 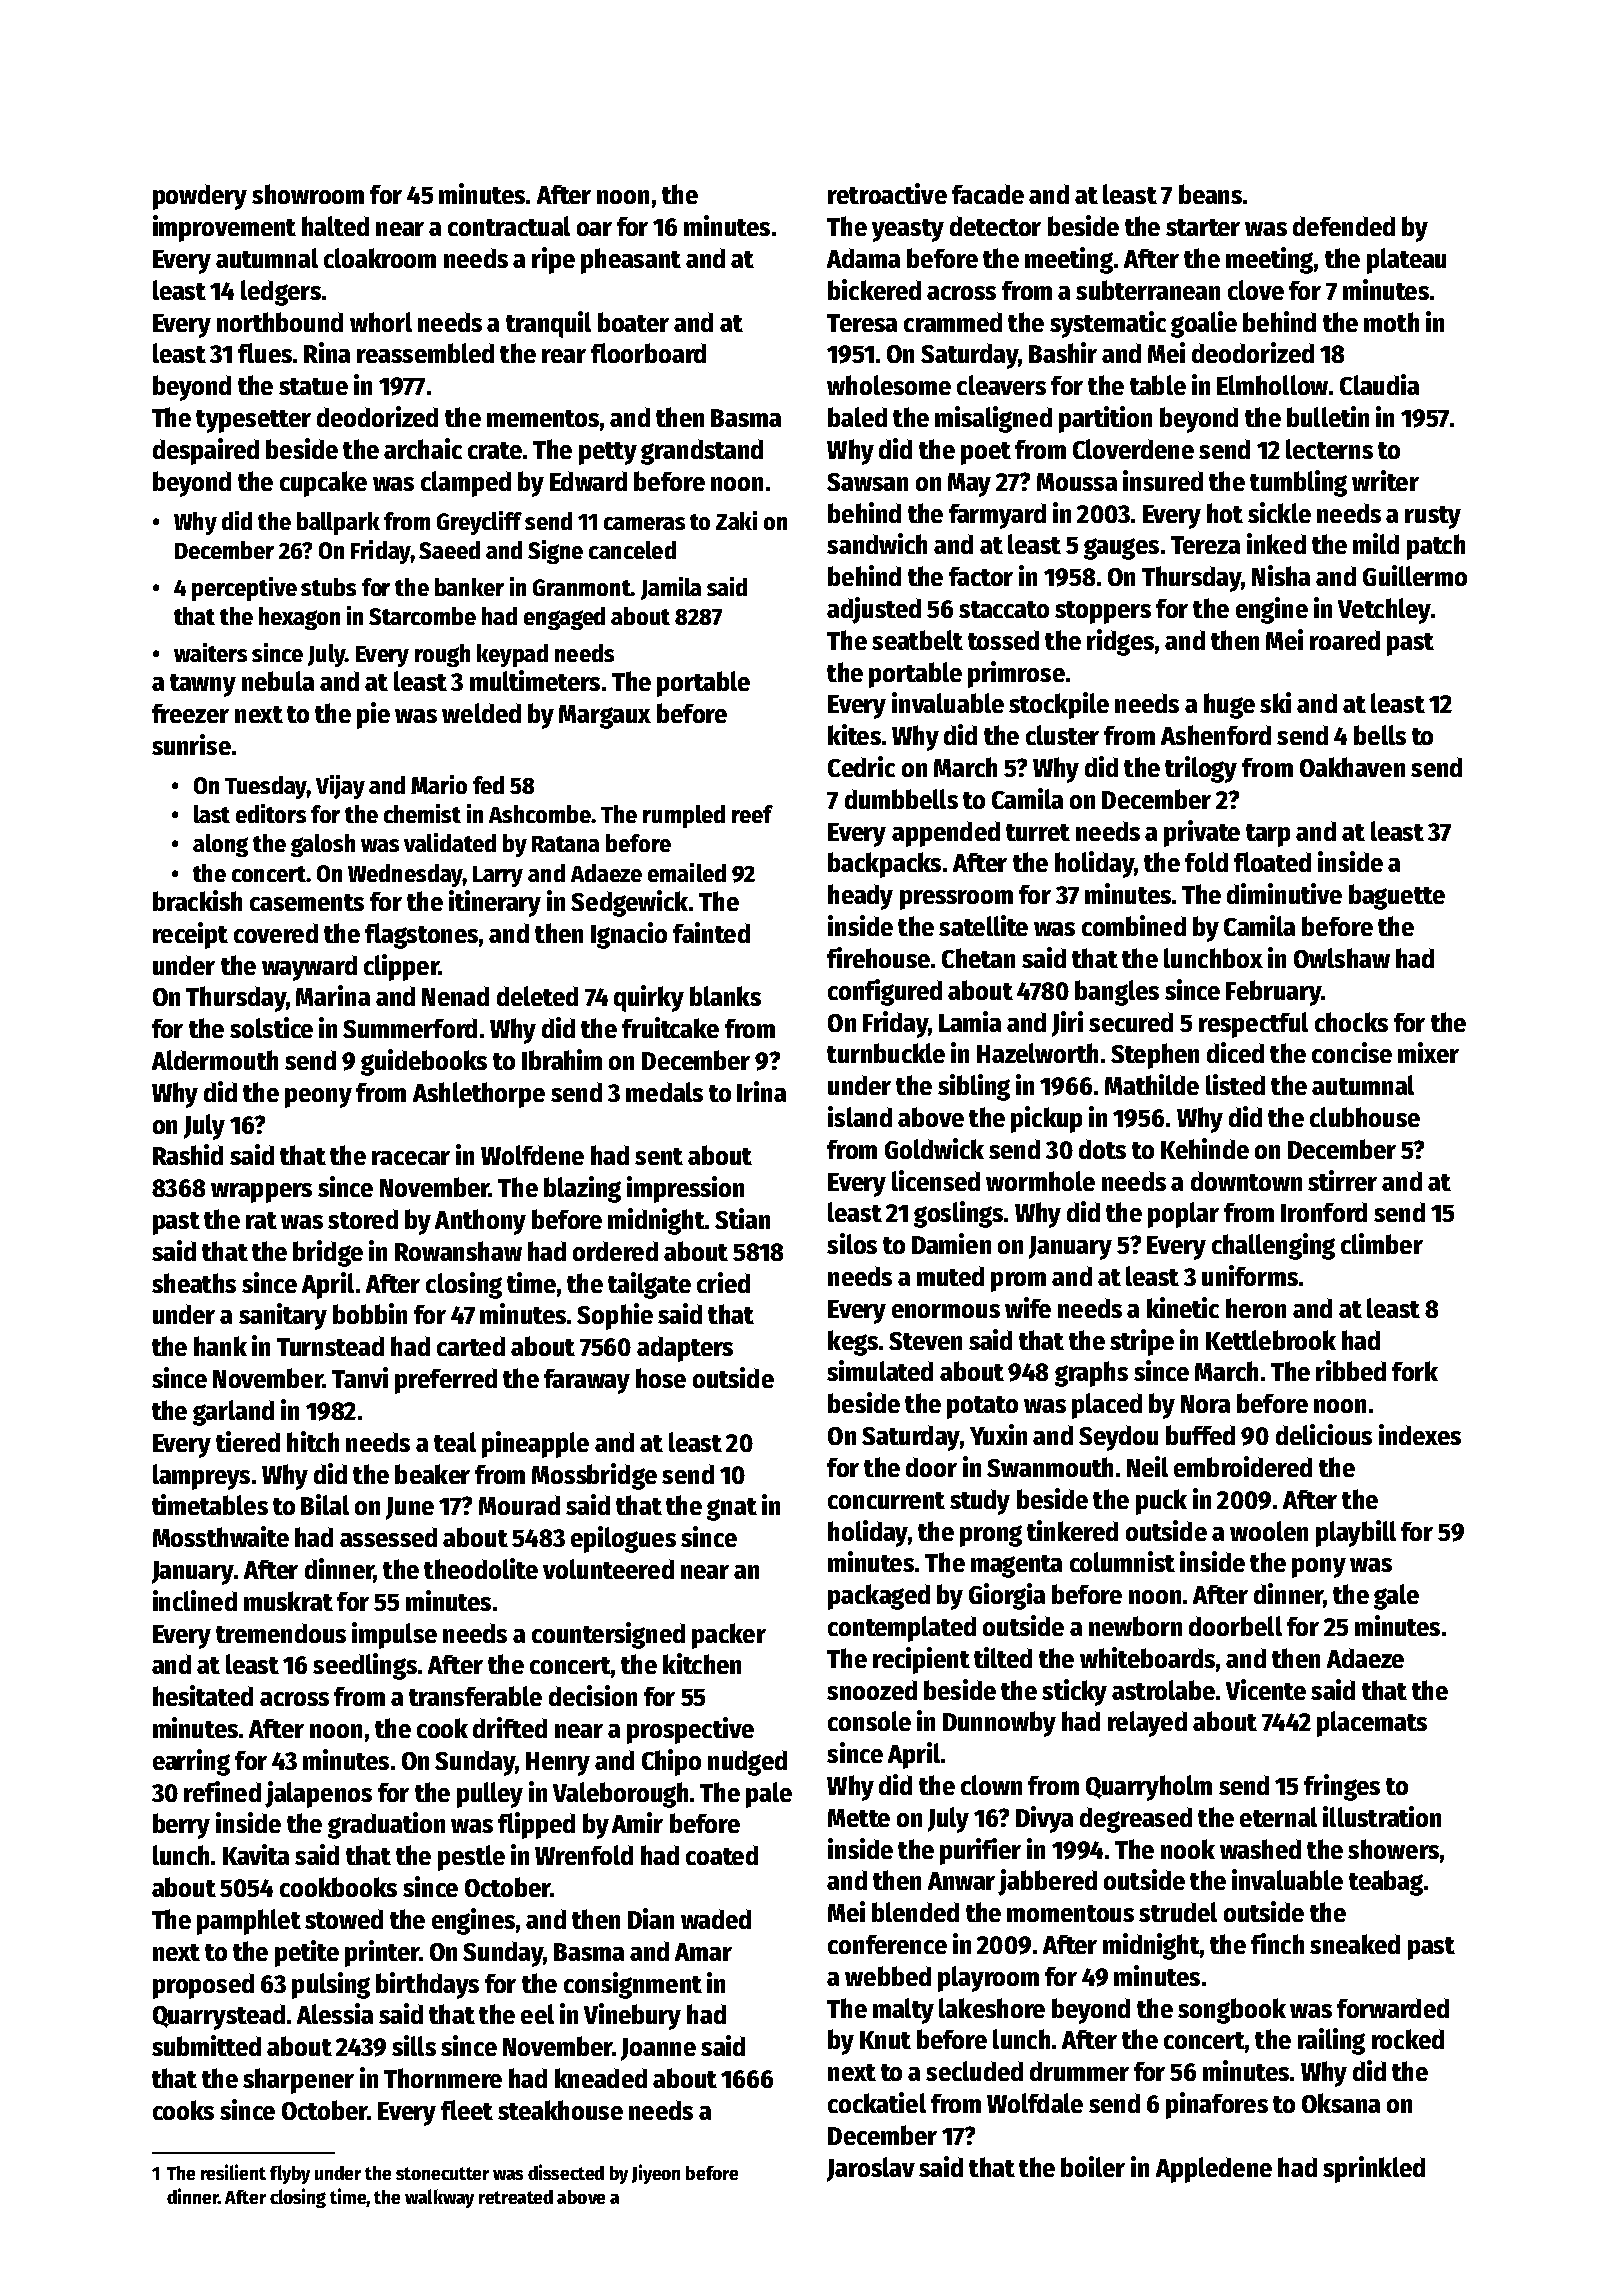 What do you see at coordinates (879, 1597) in the document?
I see `packaged` at bounding box center [879, 1597].
